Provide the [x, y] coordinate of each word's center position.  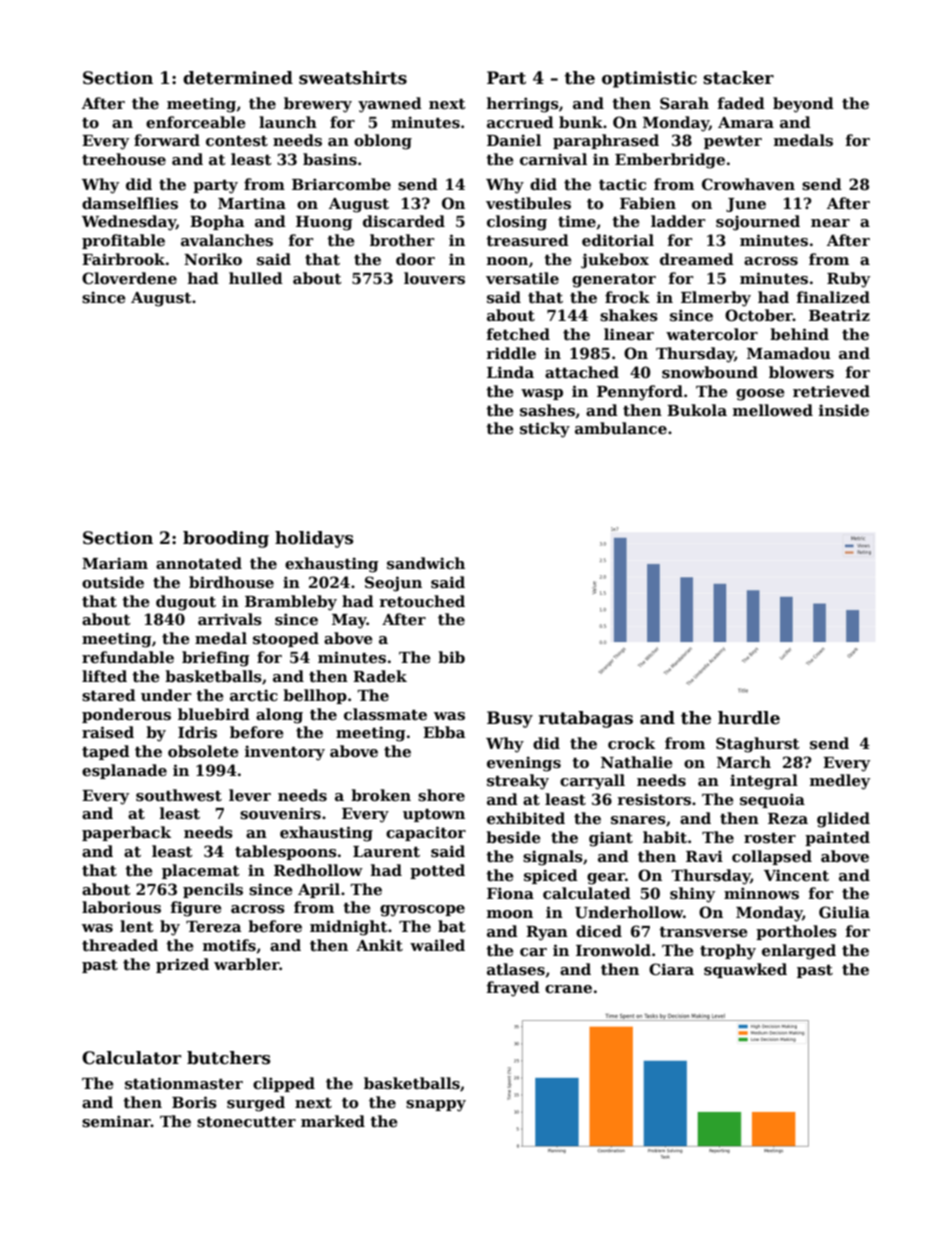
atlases [516, 969]
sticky [545, 430]
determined [238, 78]
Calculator [131, 1058]
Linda [510, 372]
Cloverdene [129, 278]
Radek [380, 676]
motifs [229, 945]
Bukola [697, 410]
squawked [745, 970]
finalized [833, 297]
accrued [520, 122]
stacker [738, 78]
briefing [216, 659]
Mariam [115, 563]
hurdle [749, 718]
